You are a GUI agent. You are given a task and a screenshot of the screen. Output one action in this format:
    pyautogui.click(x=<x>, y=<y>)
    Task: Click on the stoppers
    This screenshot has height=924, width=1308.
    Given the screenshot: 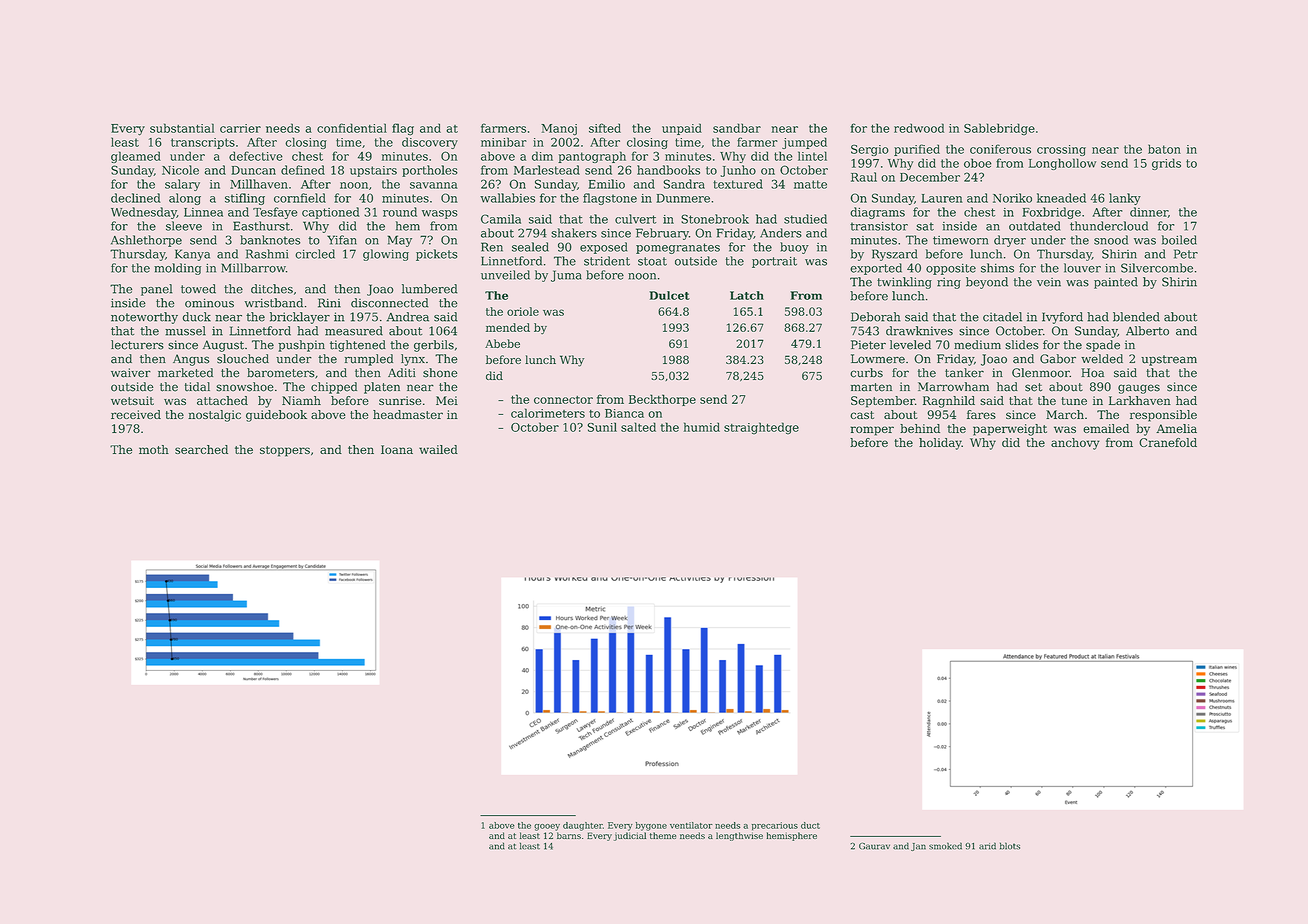 What is the action you would take?
    pyautogui.click(x=285, y=451)
